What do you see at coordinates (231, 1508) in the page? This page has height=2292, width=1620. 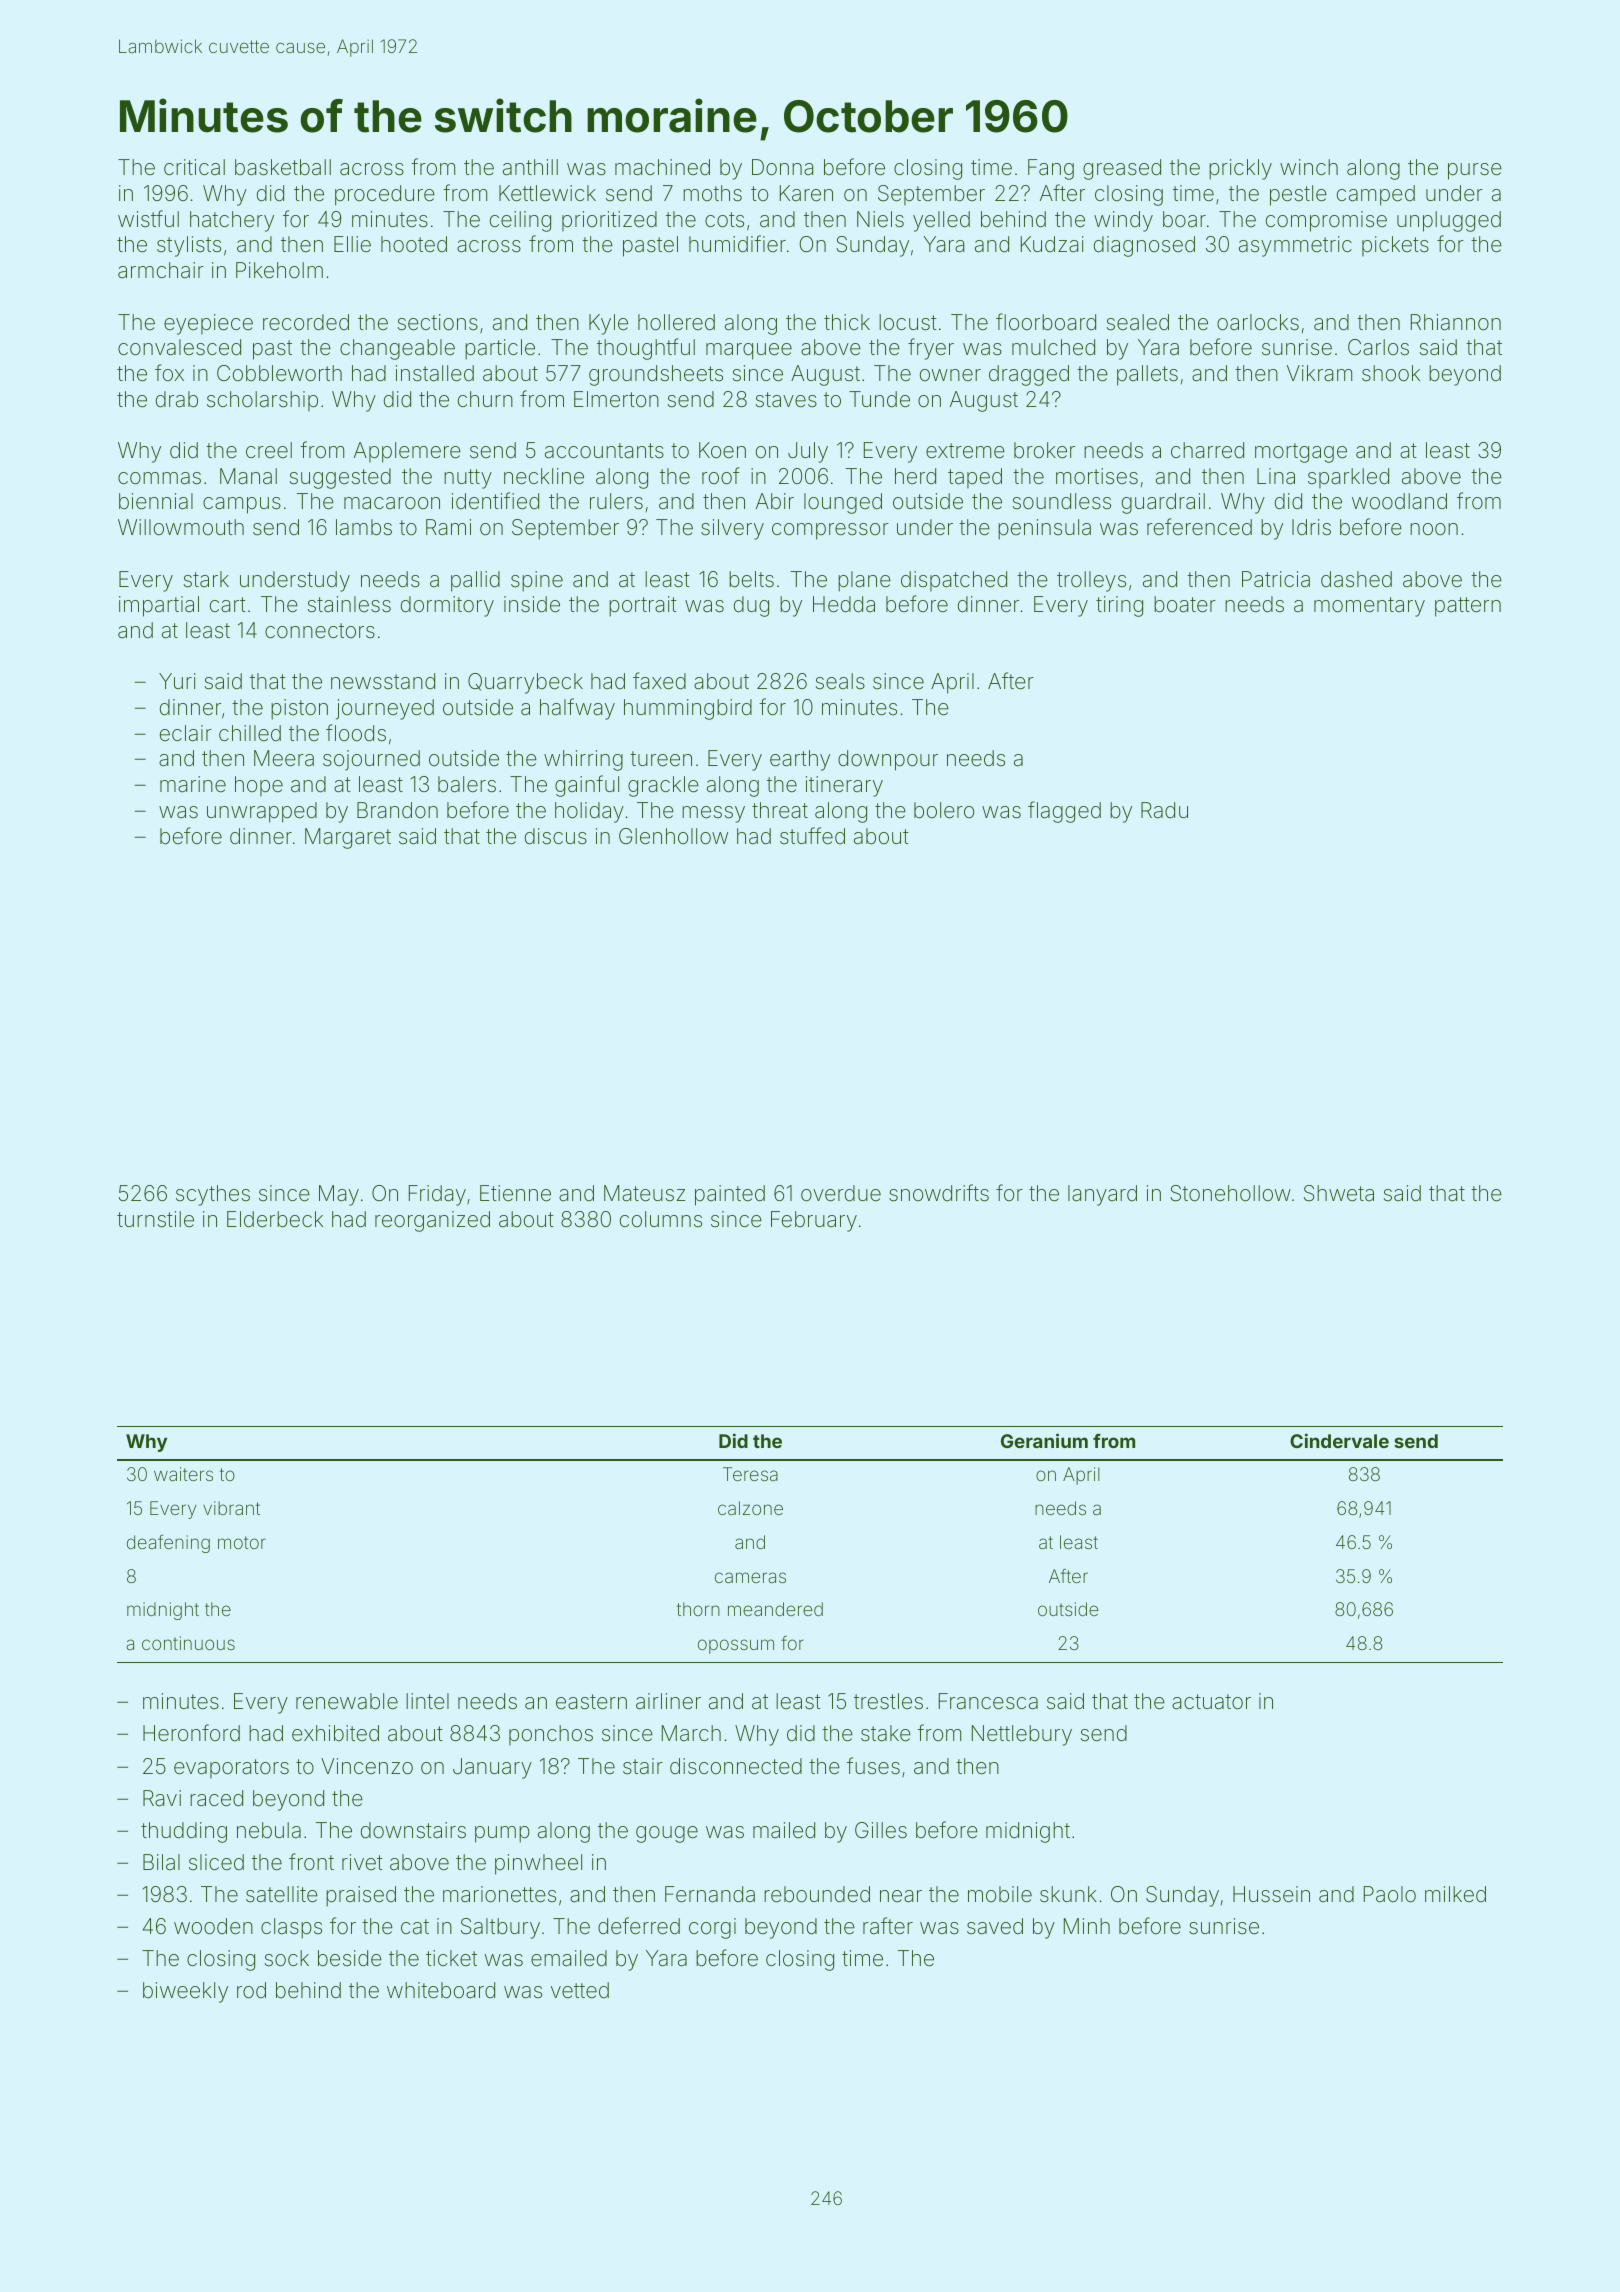 I see `vibrant` at bounding box center [231, 1508].
